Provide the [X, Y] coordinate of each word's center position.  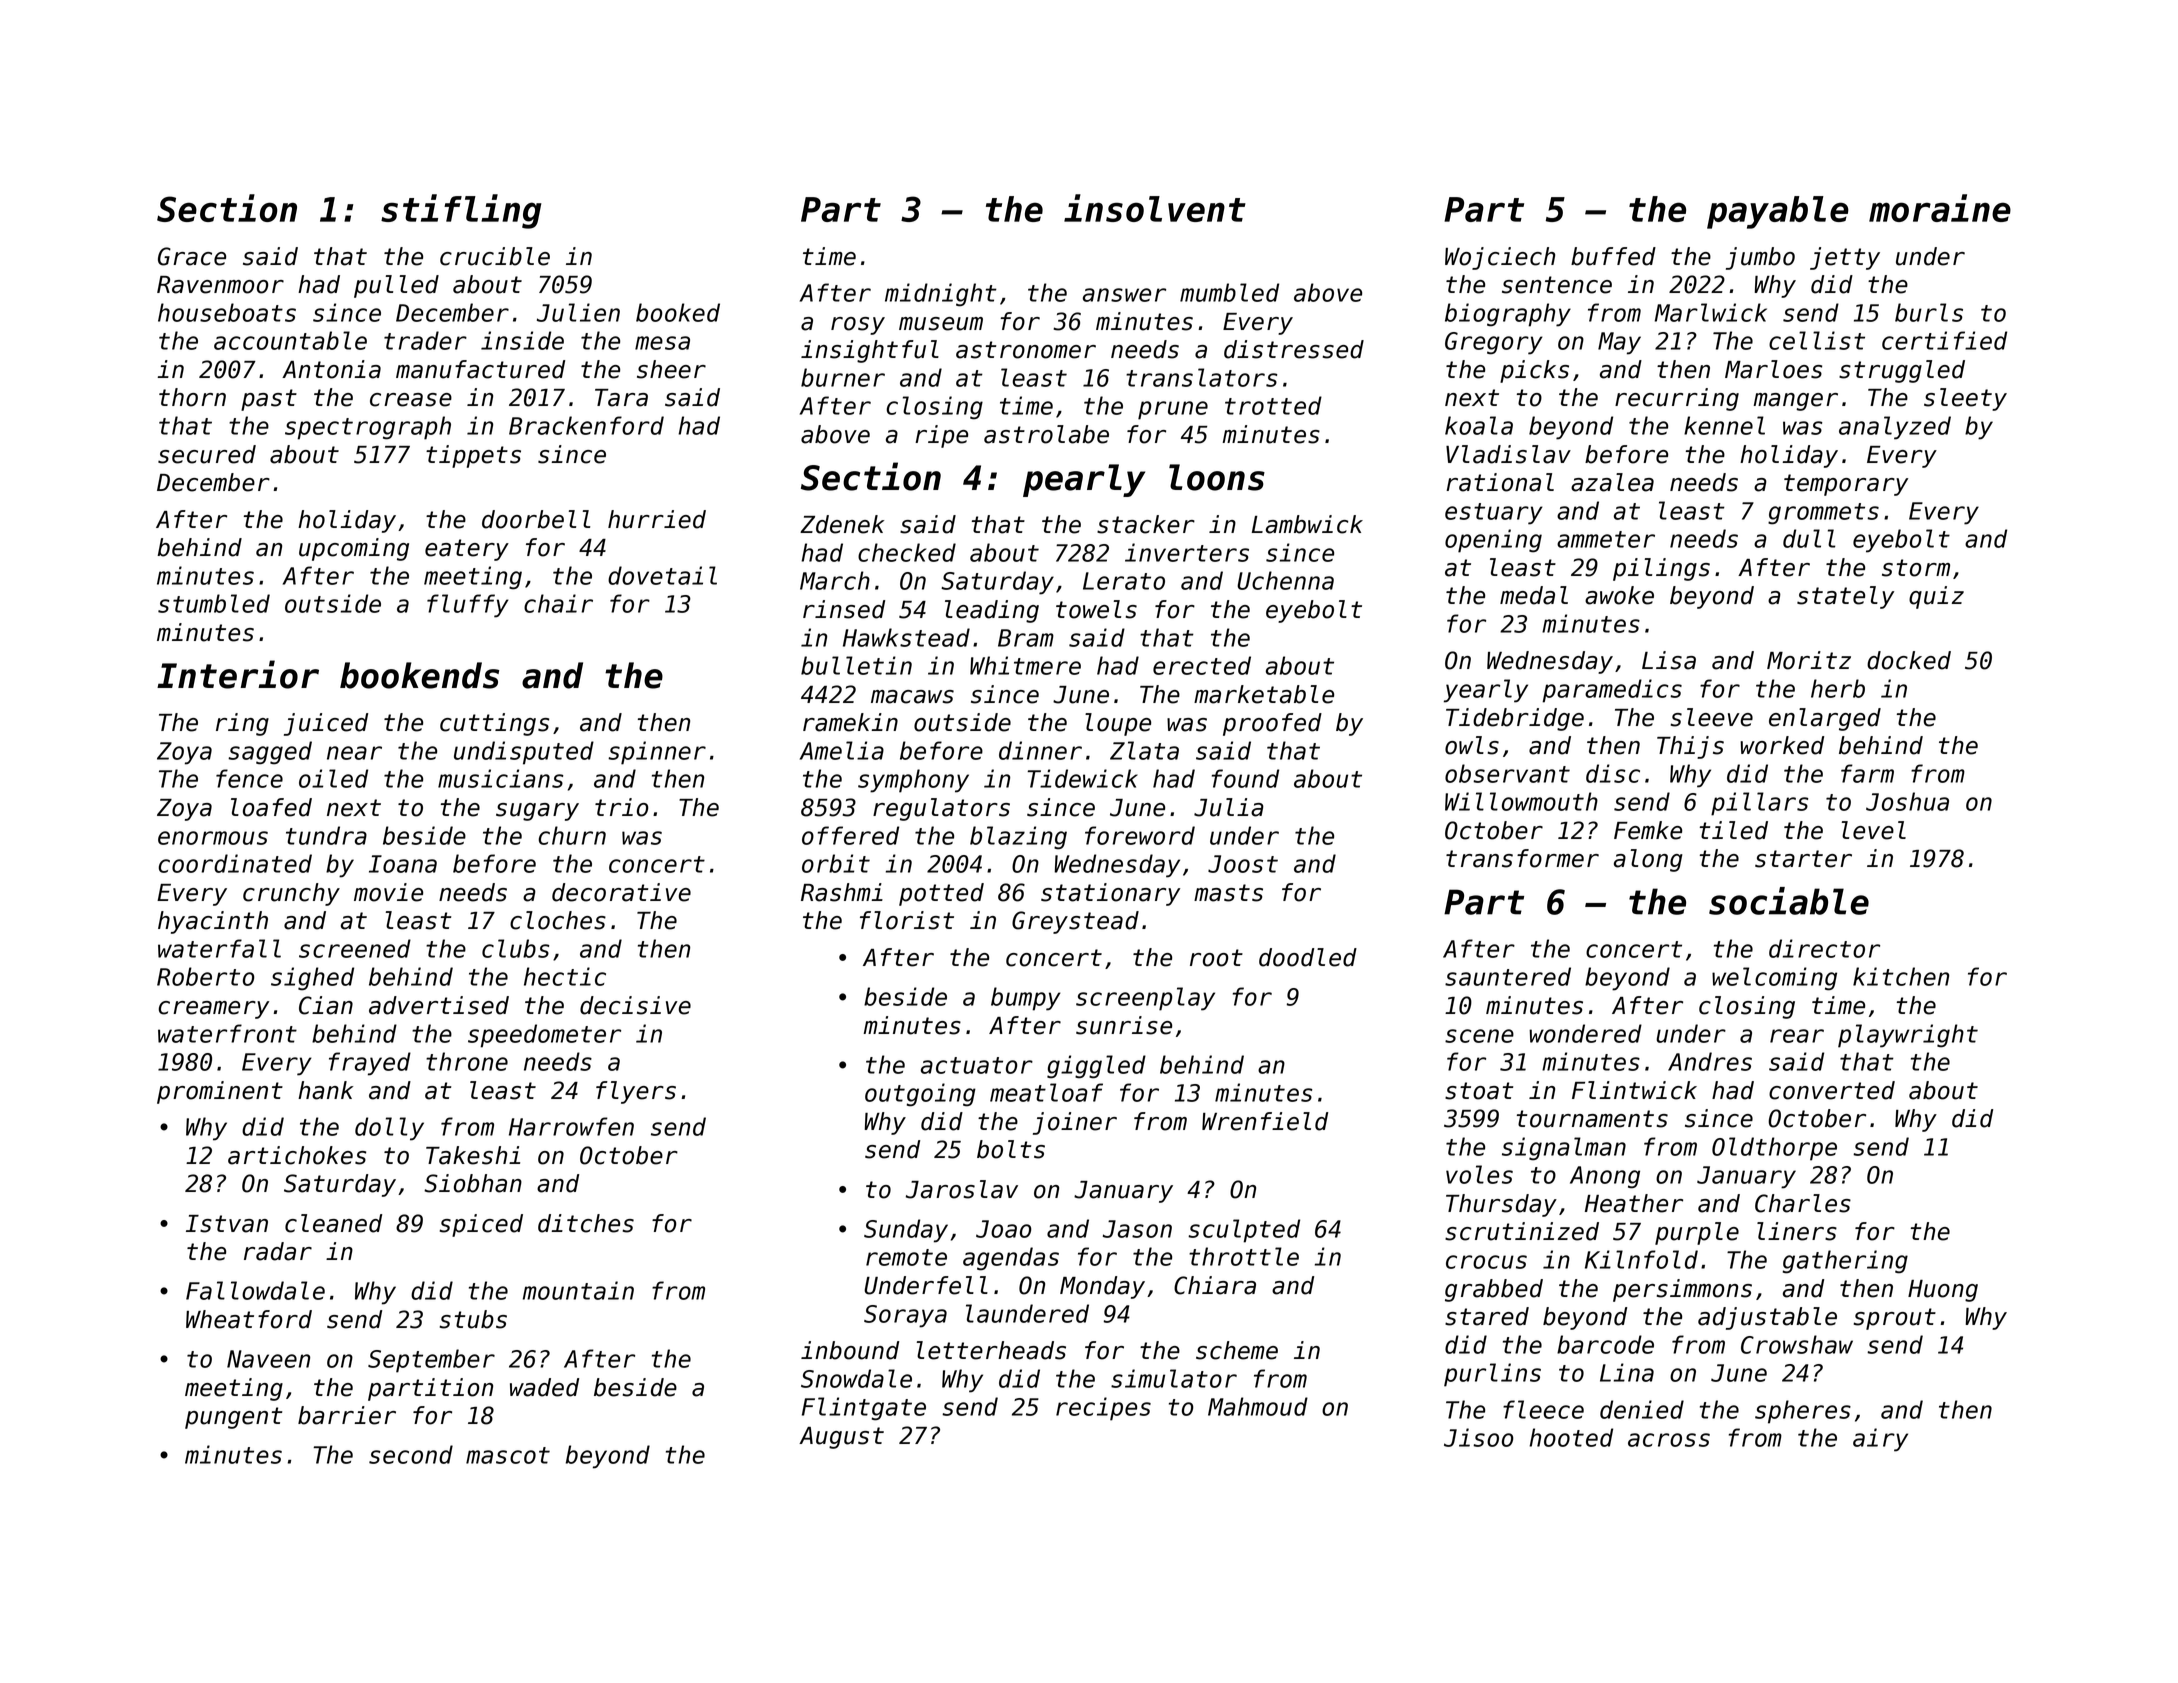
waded [544, 1387]
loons [1217, 477]
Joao [1003, 1229]
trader [425, 340]
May [1619, 343]
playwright [1908, 1036]
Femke [1648, 830]
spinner [657, 753]
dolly [389, 1129]
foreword [1140, 835]
